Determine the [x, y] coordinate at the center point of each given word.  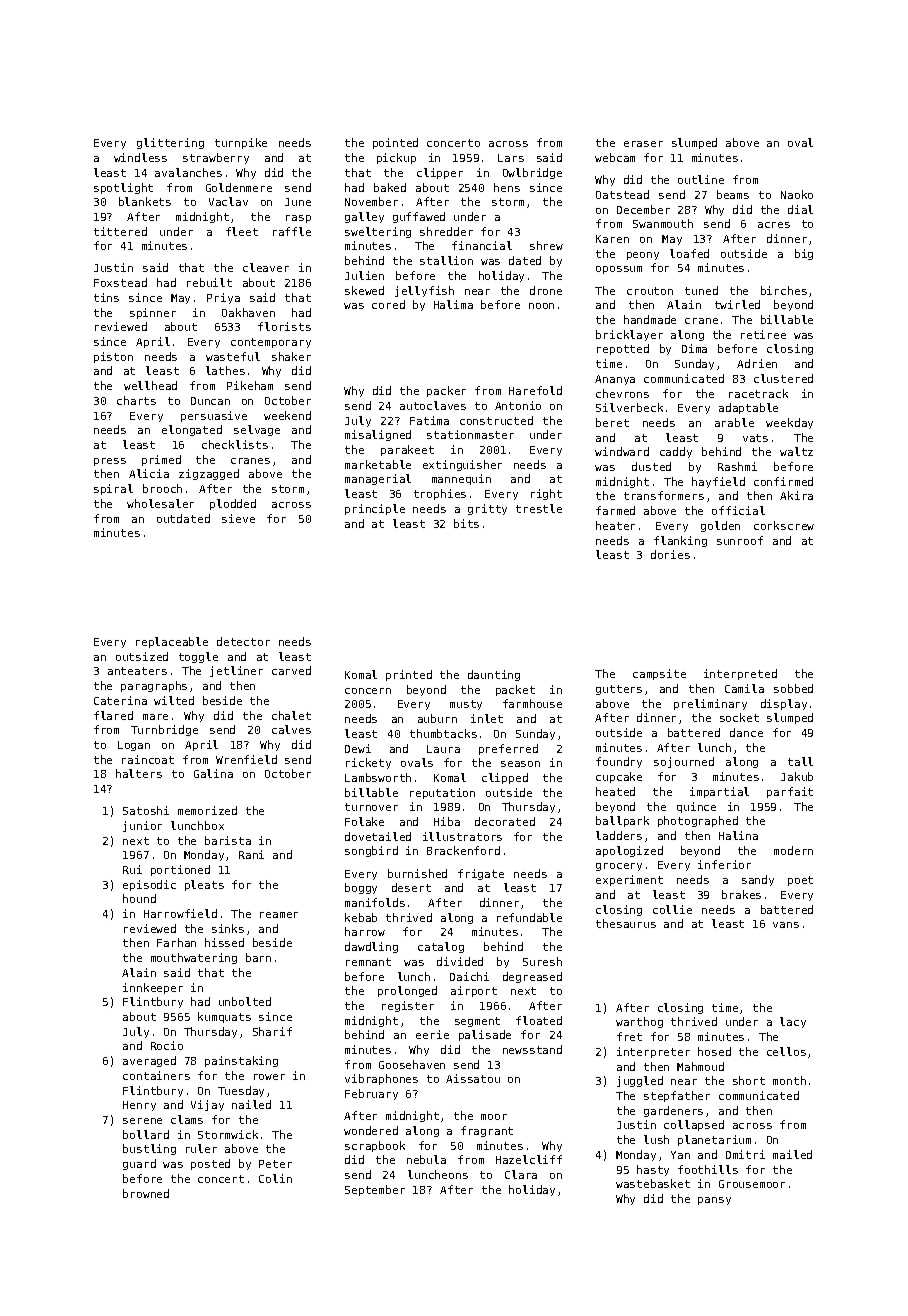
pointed [395, 143]
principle [375, 509]
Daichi [469, 976]
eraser [643, 144]
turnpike [241, 143]
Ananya [615, 380]
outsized [142, 656]
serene [142, 1121]
